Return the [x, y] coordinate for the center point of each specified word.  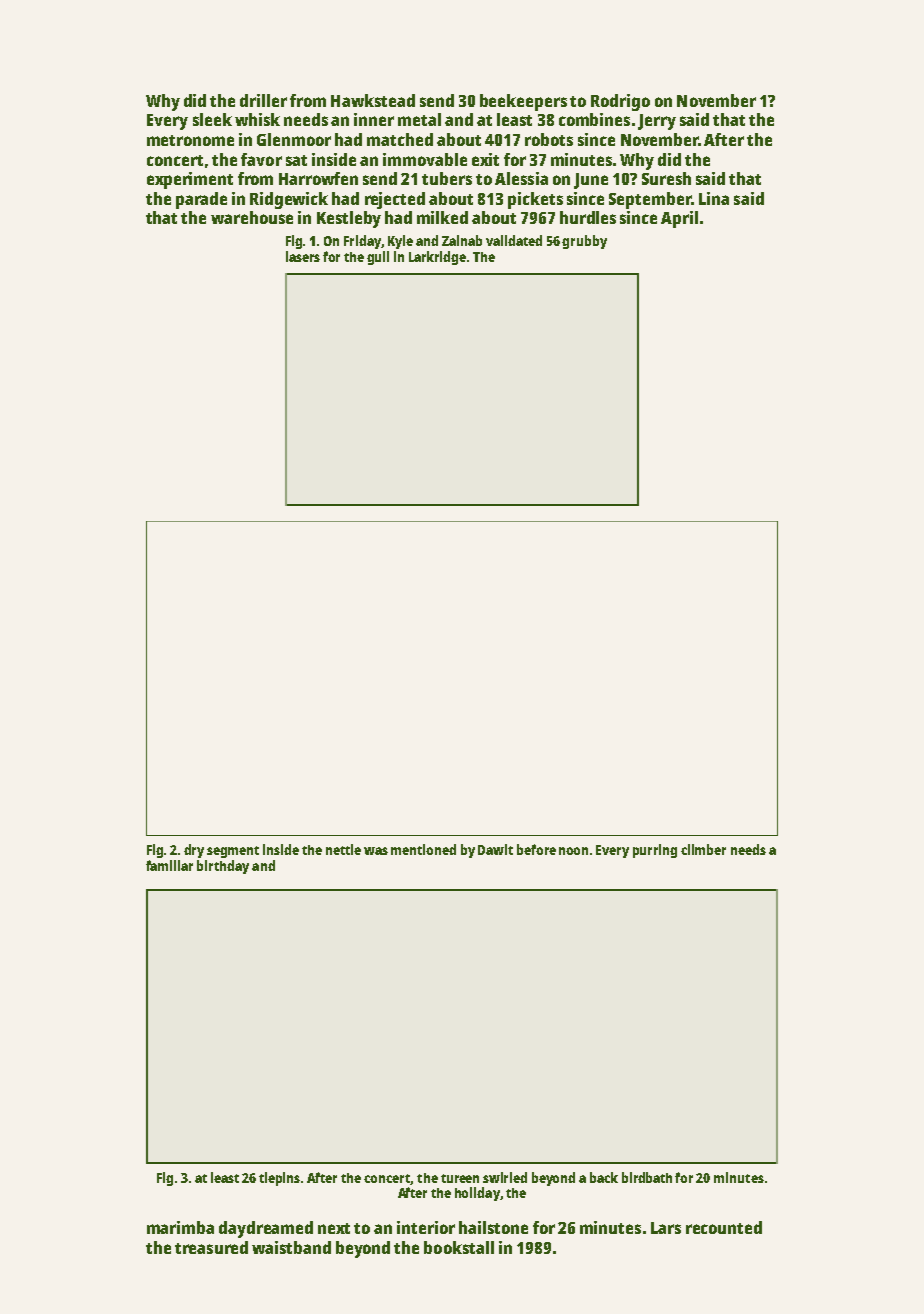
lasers [303, 256]
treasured [211, 1247]
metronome [190, 140]
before [536, 849]
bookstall [459, 1247]
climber [703, 849]
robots [549, 139]
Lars [666, 1228]
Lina [714, 198]
